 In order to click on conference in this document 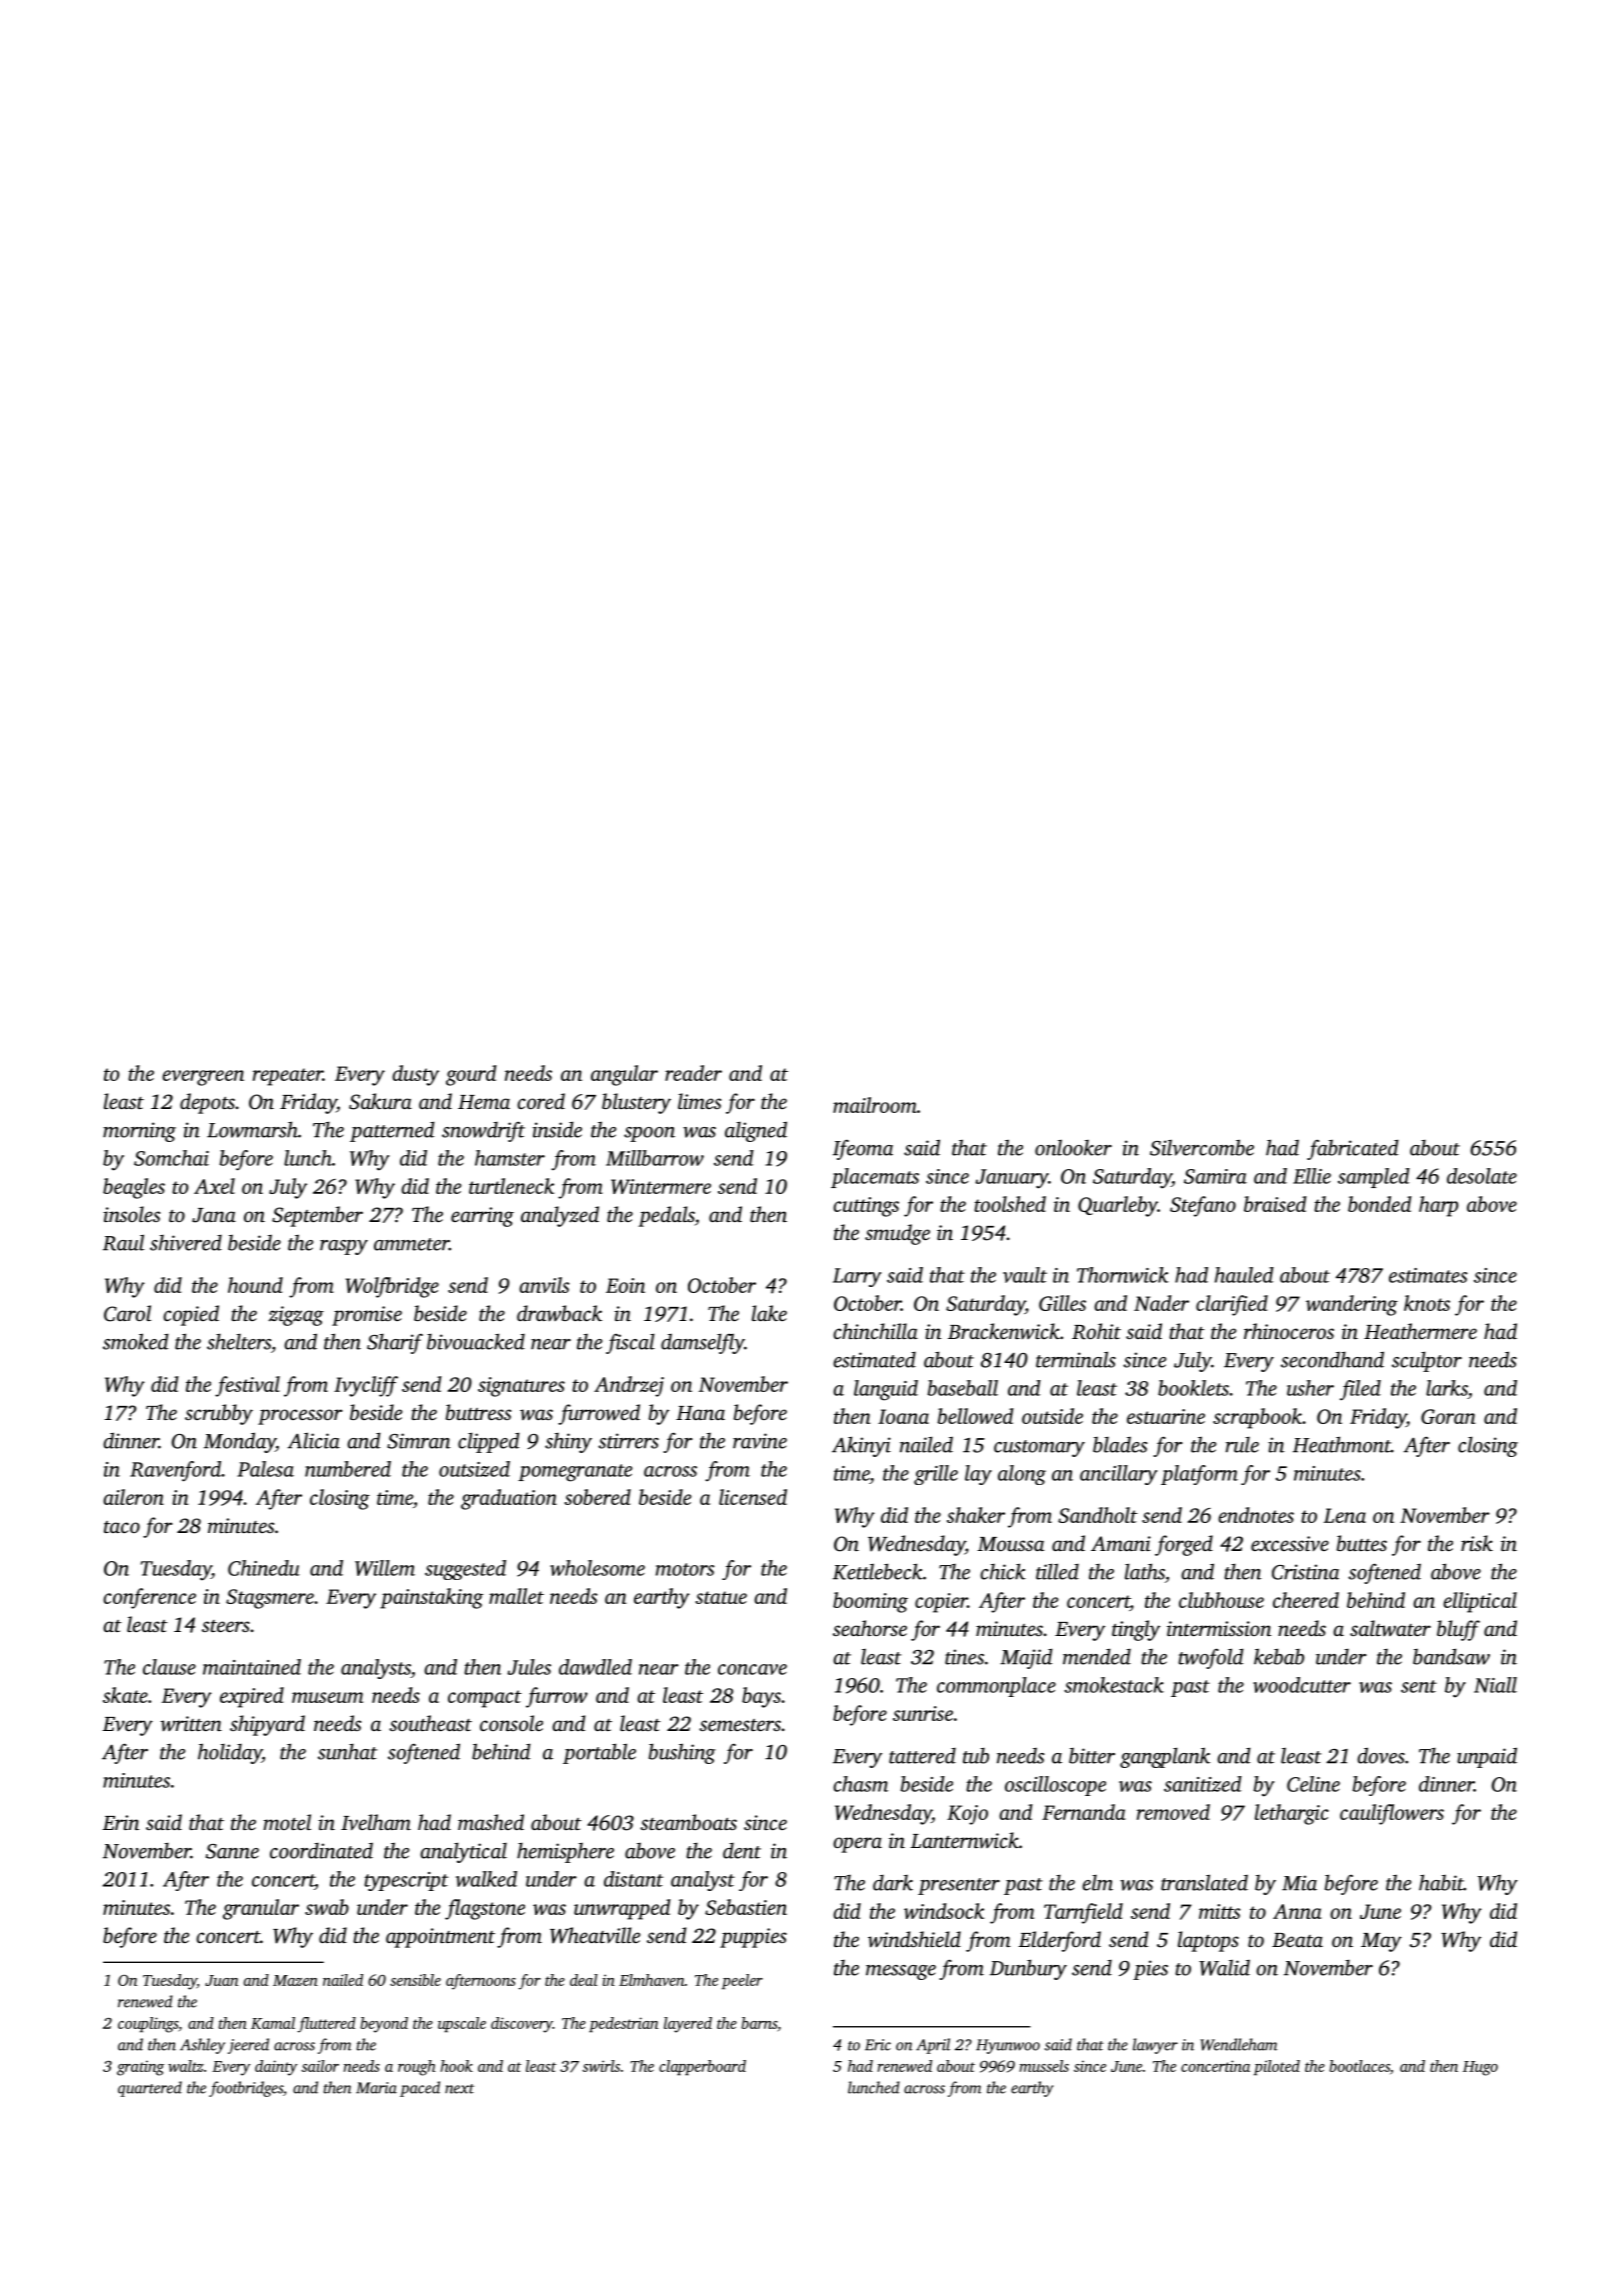, I will do `click(149, 1598)`.
